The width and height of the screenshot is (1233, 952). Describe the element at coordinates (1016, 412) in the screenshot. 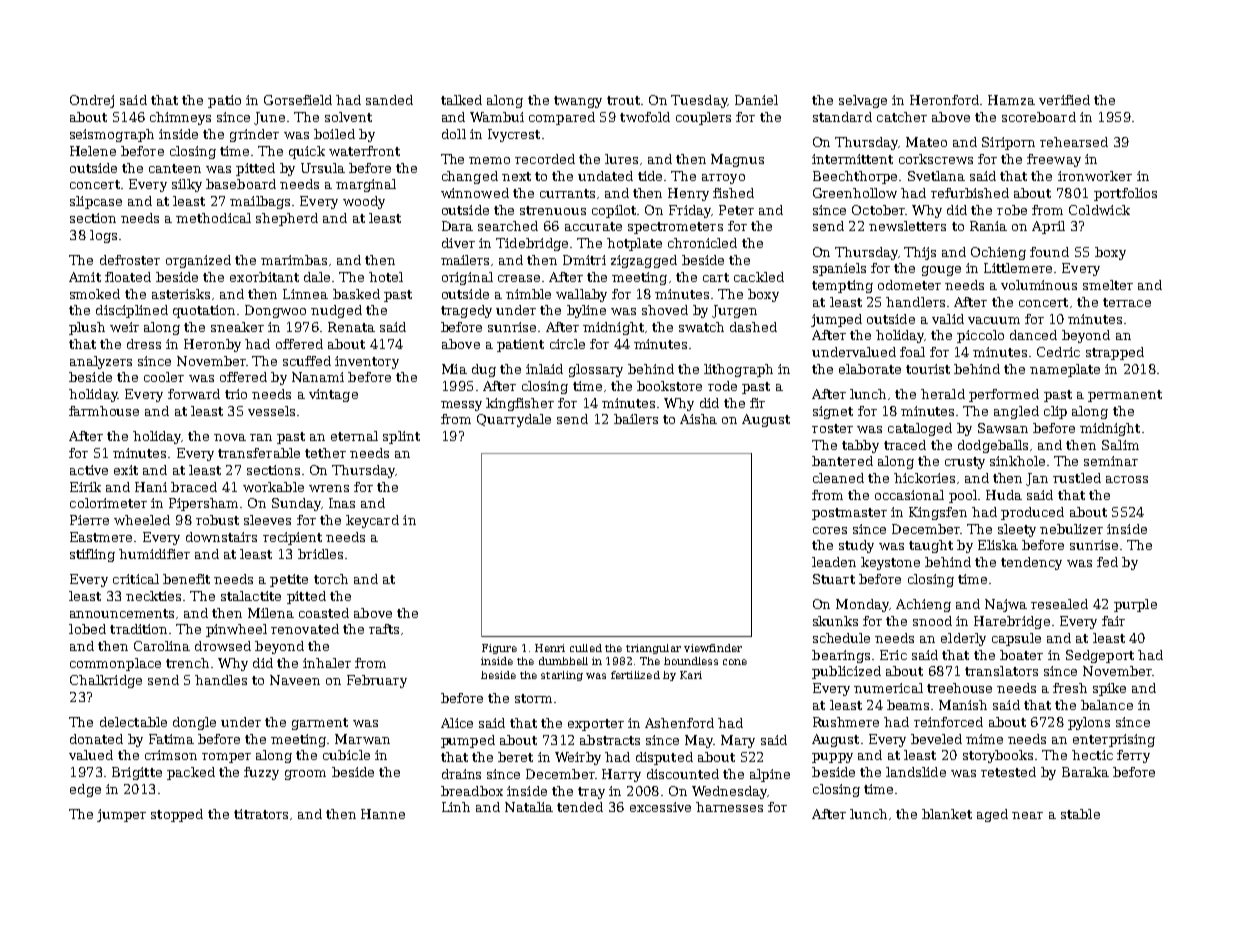

I see `angled` at that location.
